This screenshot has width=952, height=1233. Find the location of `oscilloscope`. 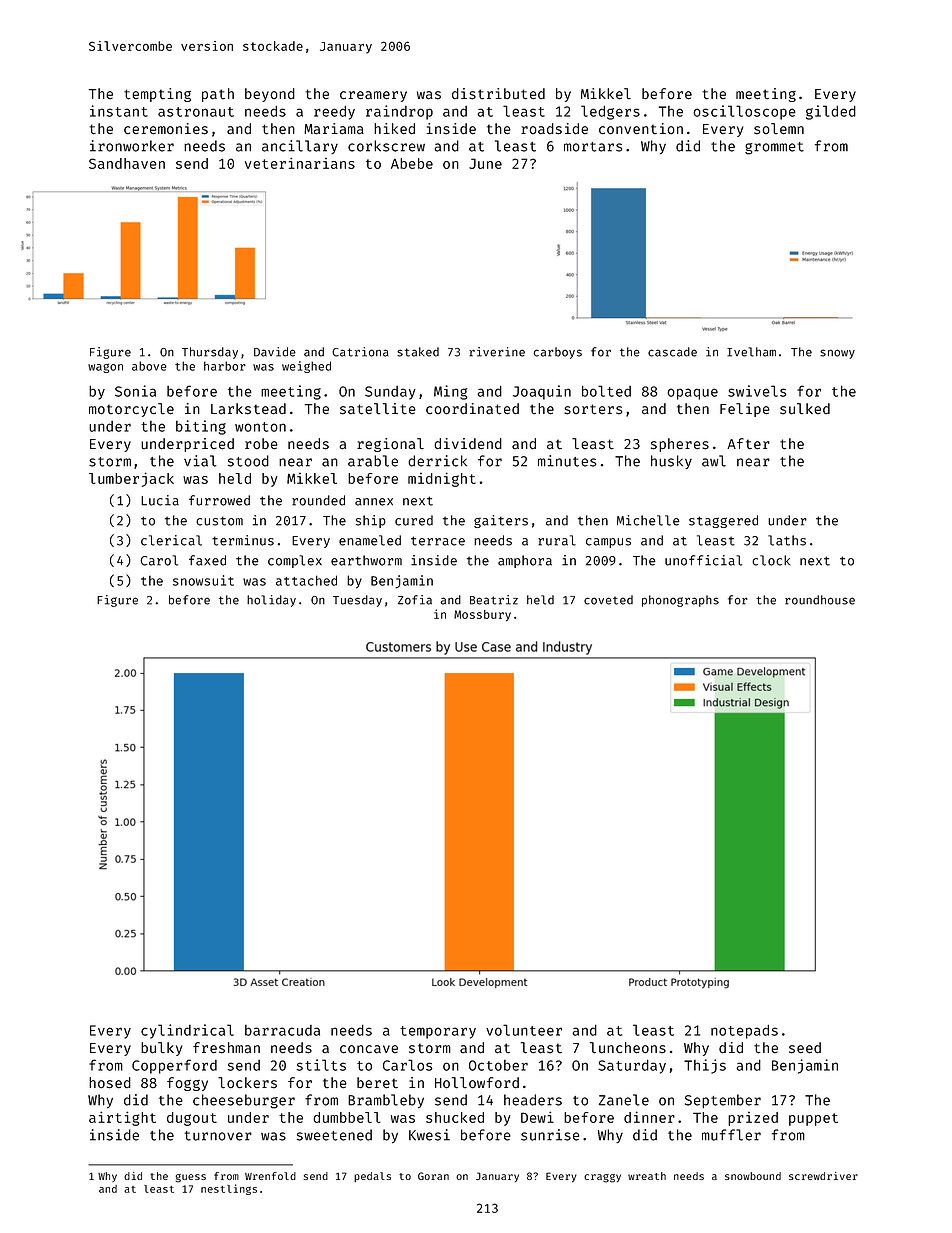

oscilloscope is located at coordinates (744, 112).
